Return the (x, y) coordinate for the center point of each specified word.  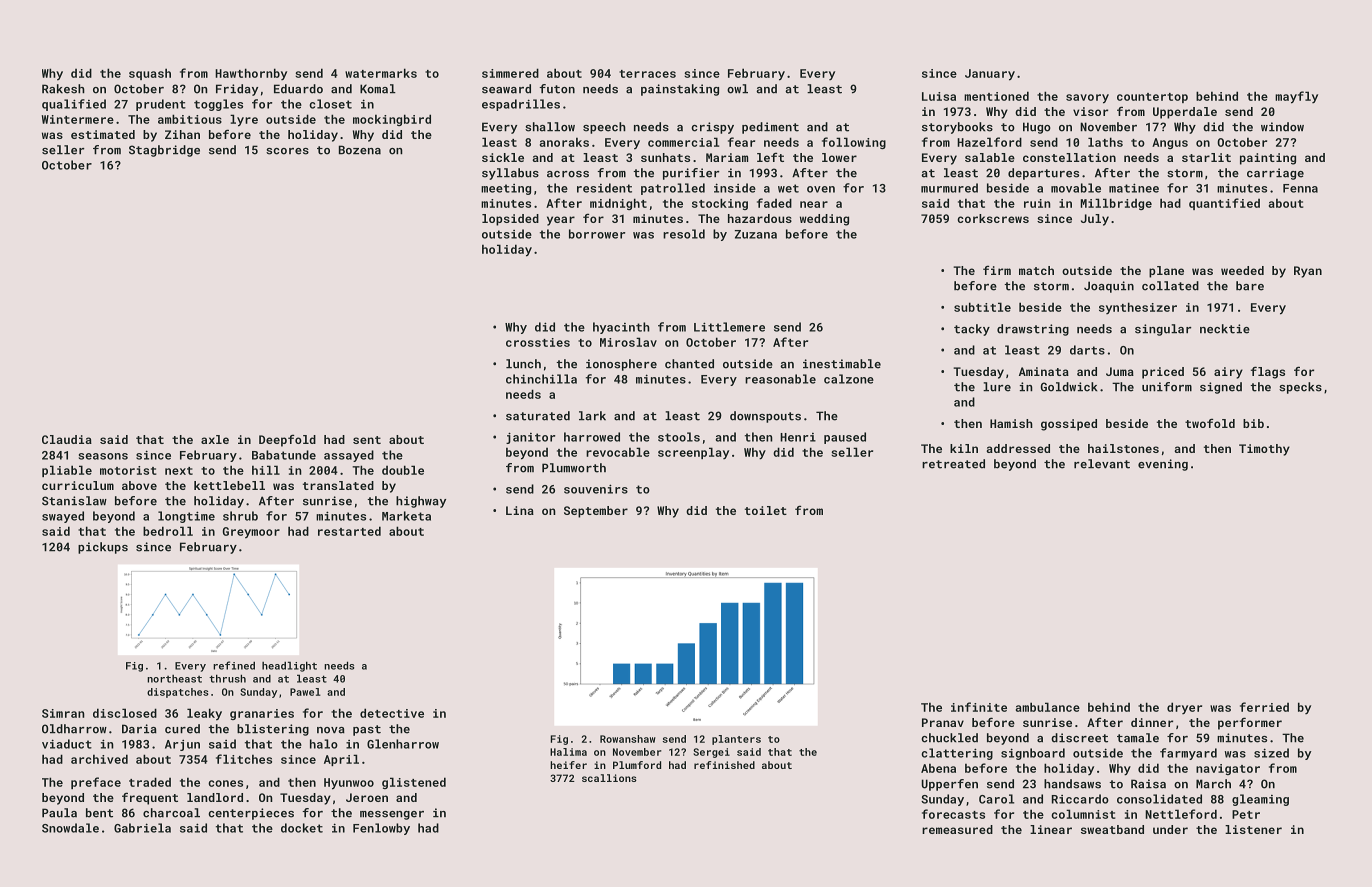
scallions (609, 778)
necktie (1225, 329)
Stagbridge (164, 151)
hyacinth (621, 328)
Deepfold (287, 440)
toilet (766, 510)
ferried (1264, 707)
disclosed (125, 713)
